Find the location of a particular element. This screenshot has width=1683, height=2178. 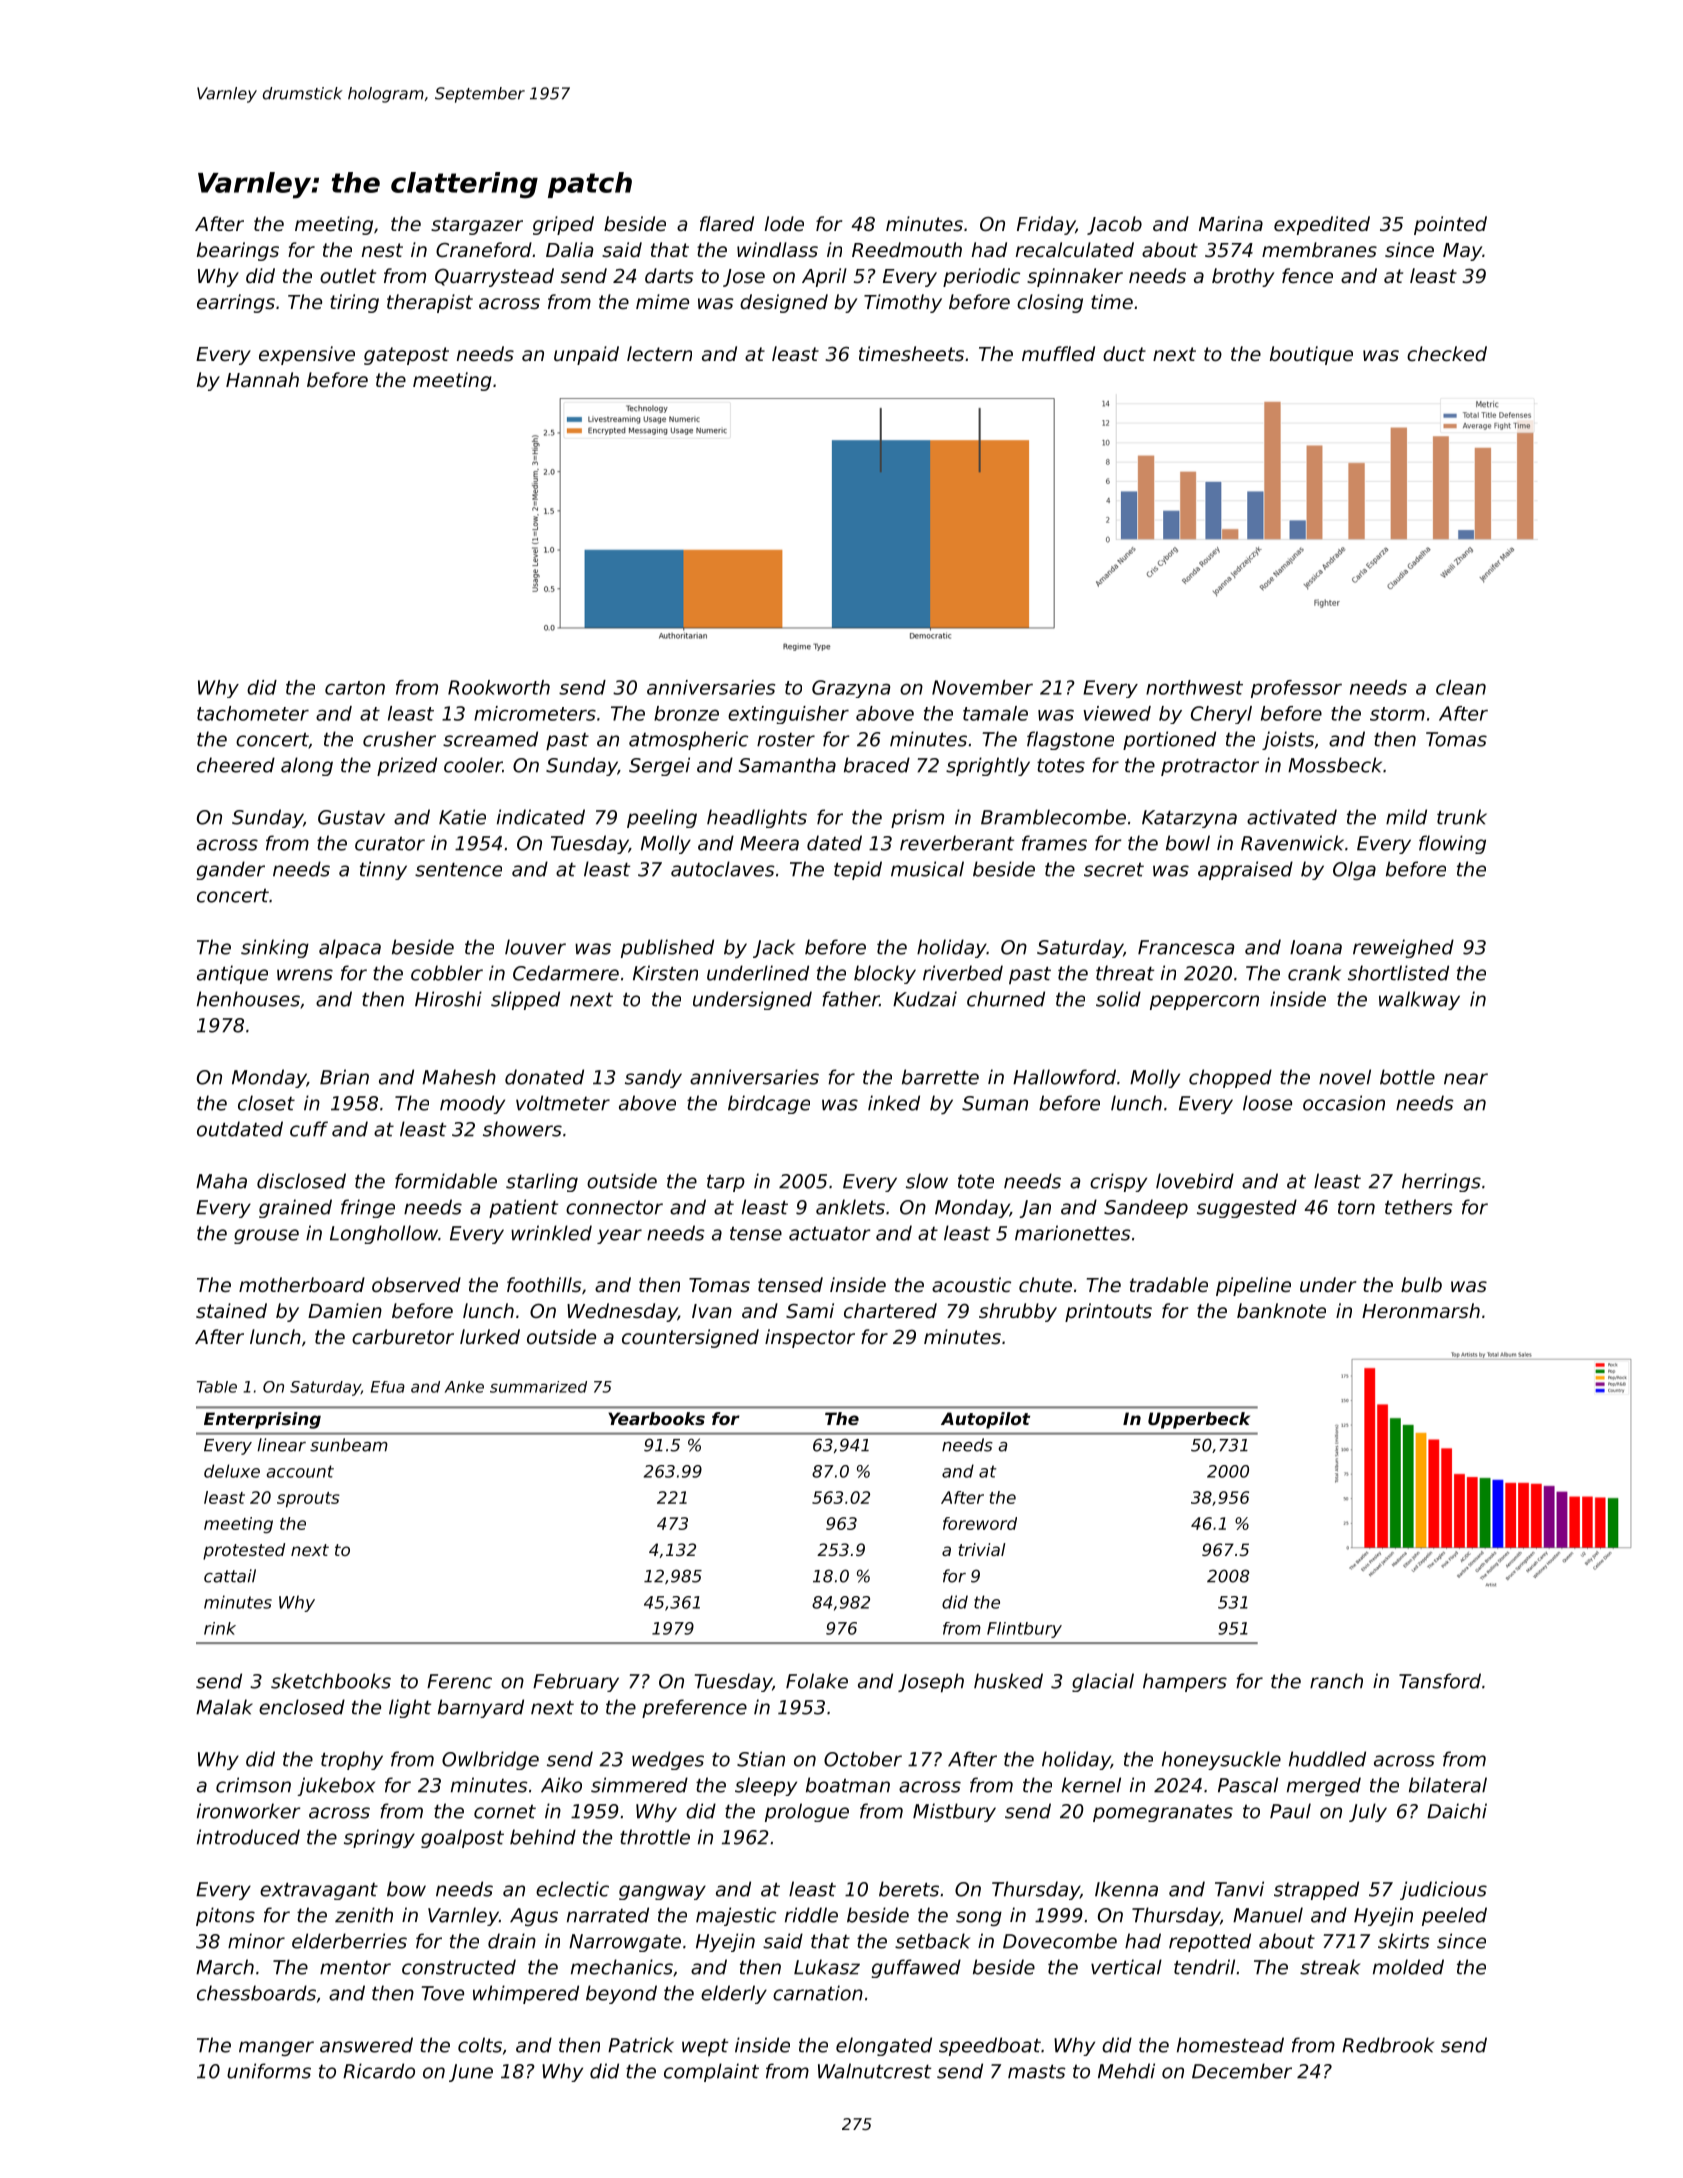

peeling is located at coordinates (662, 818).
